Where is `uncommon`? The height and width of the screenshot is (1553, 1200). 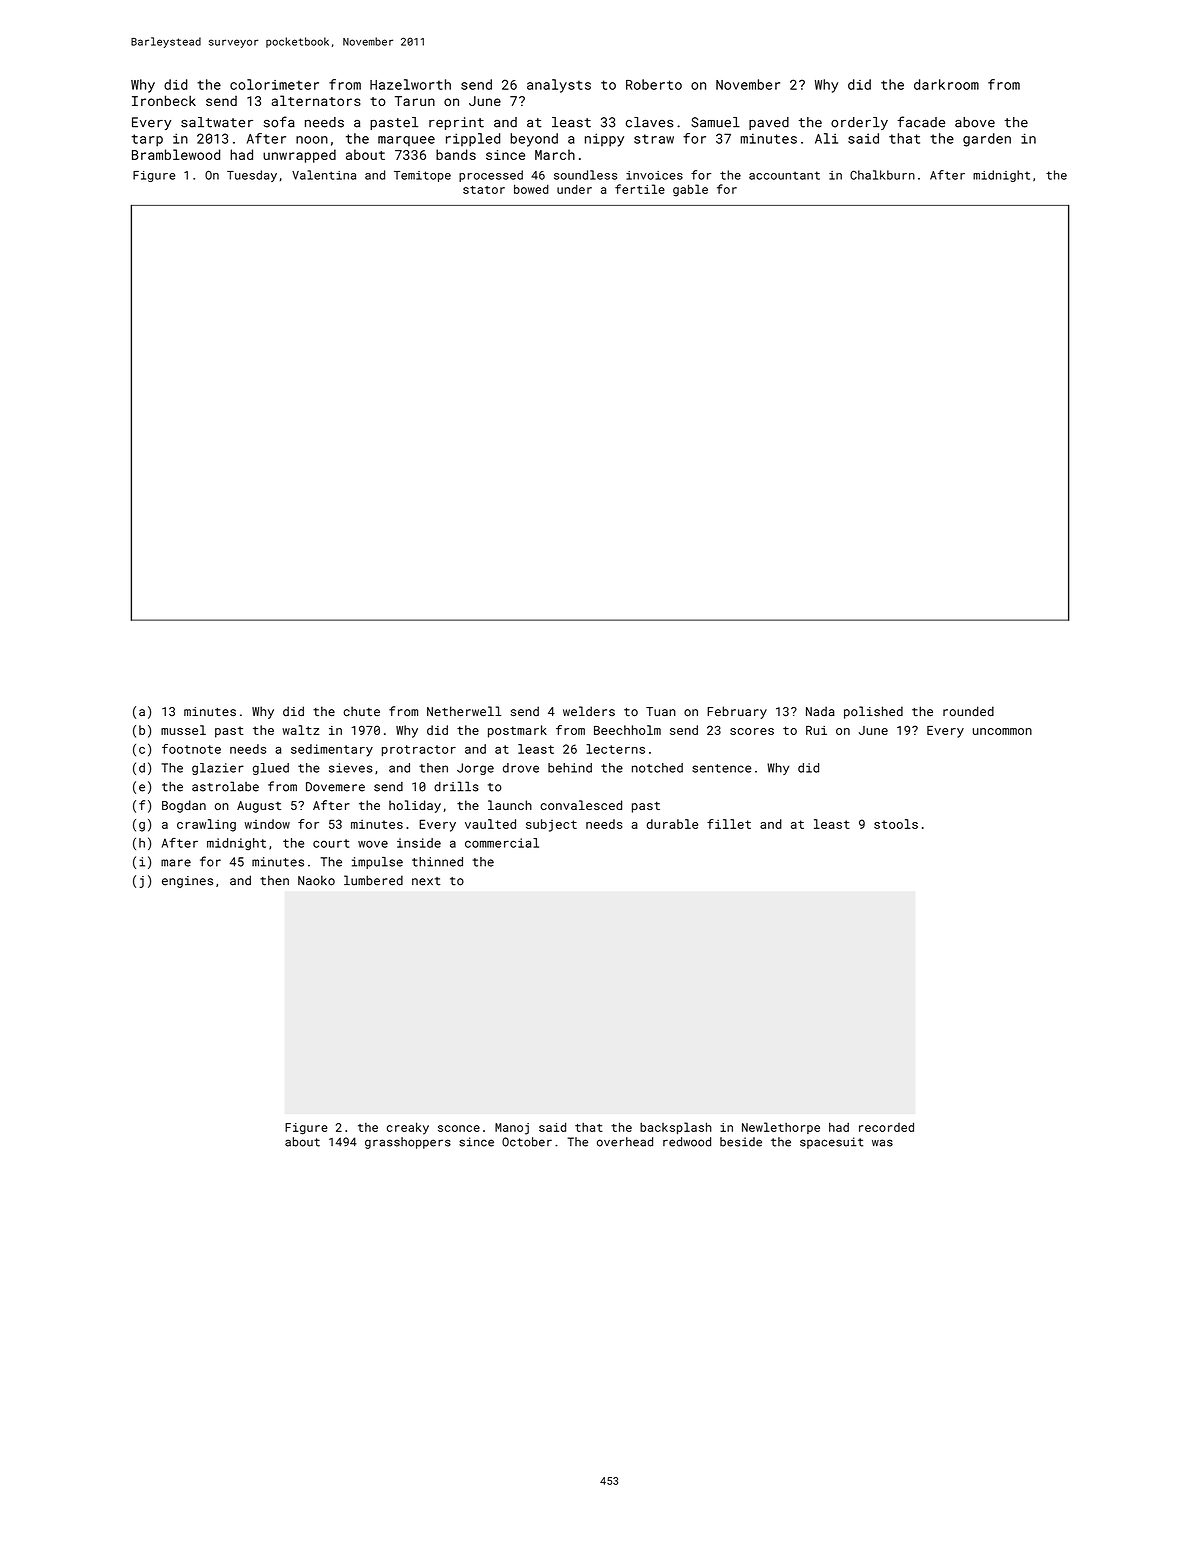 uncommon is located at coordinates (1002, 731).
